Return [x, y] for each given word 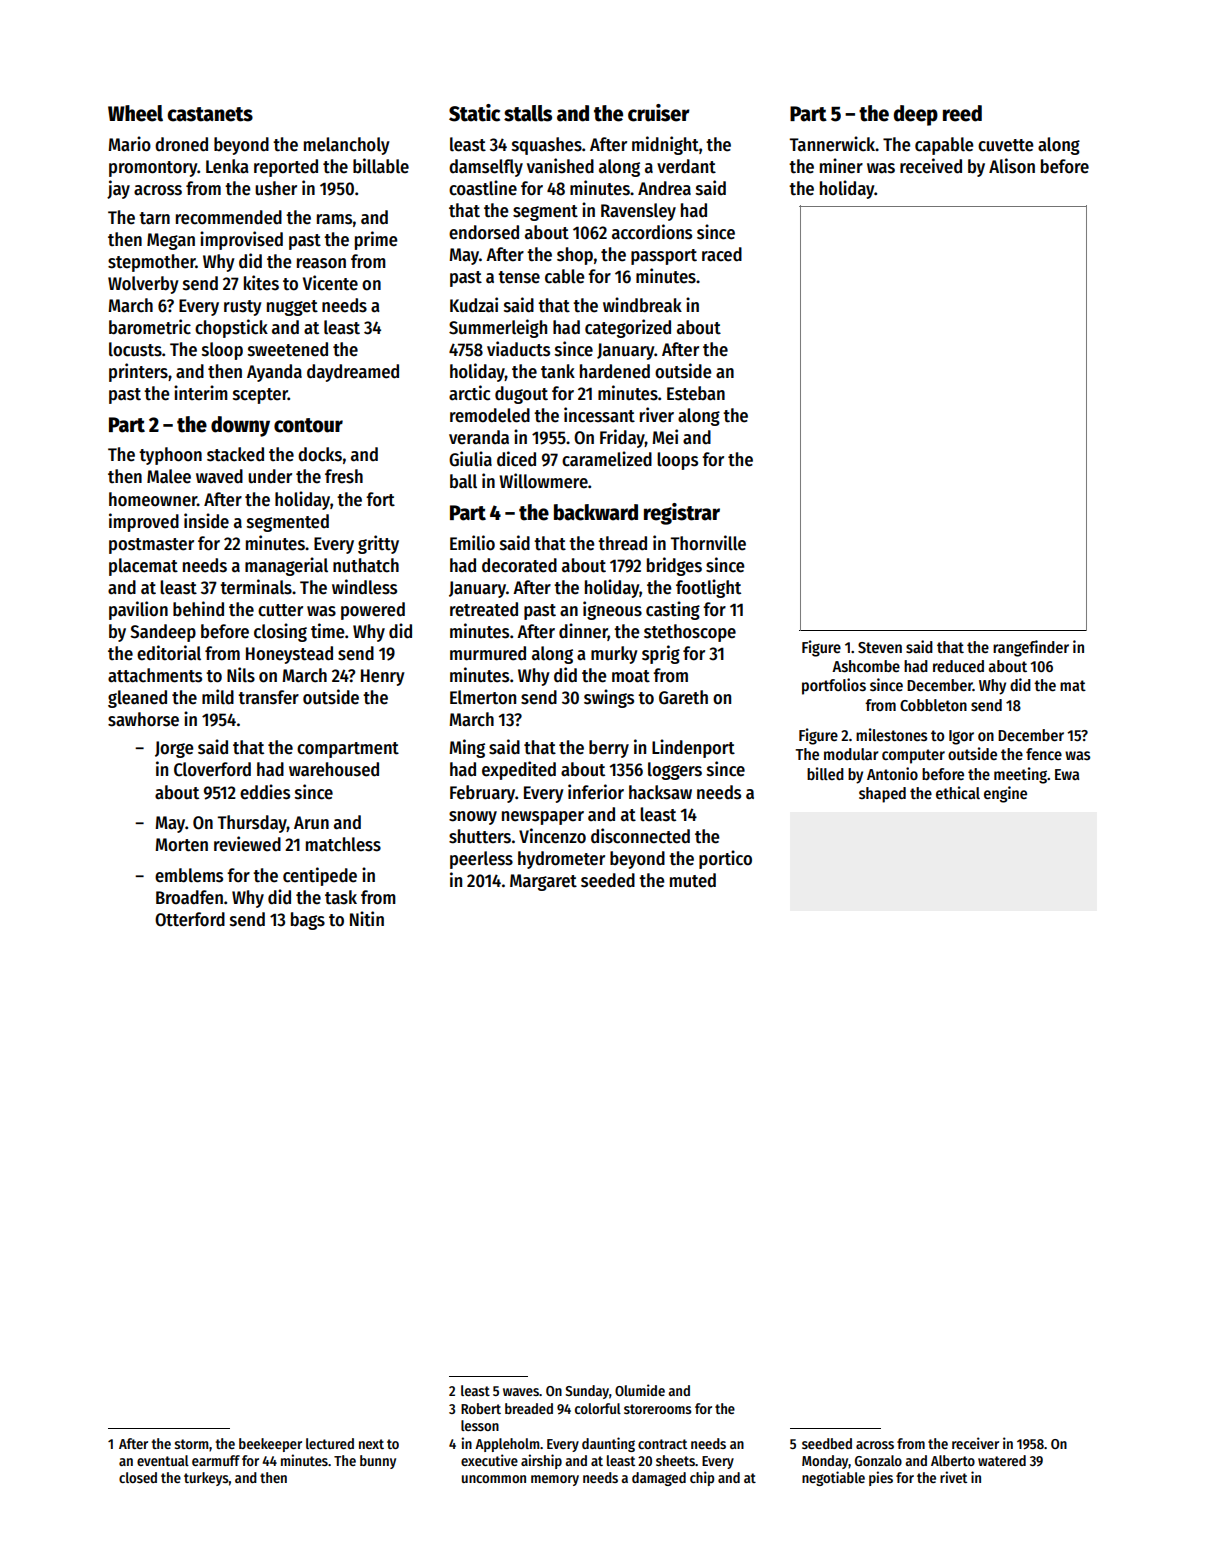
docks [320, 454]
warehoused [334, 769]
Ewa [1067, 774]
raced [722, 254]
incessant [599, 415]
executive [489, 1460]
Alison [1012, 166]
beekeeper [270, 1445]
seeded [608, 880]
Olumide [640, 1390]
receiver [975, 1443]
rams [334, 219]
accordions [652, 232]
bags [308, 921]
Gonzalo [878, 1460]
